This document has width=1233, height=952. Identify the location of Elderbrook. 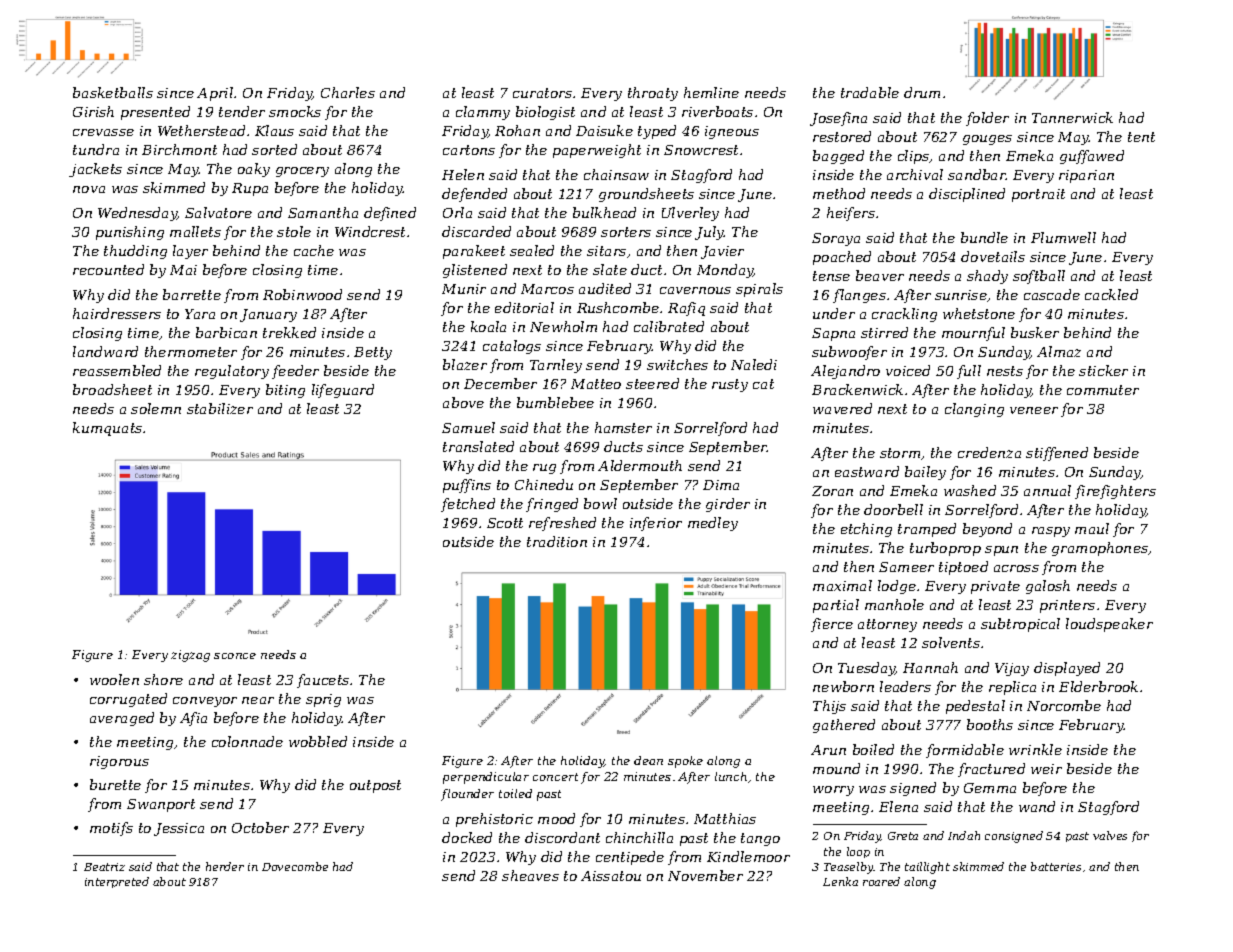
(1098, 686).
